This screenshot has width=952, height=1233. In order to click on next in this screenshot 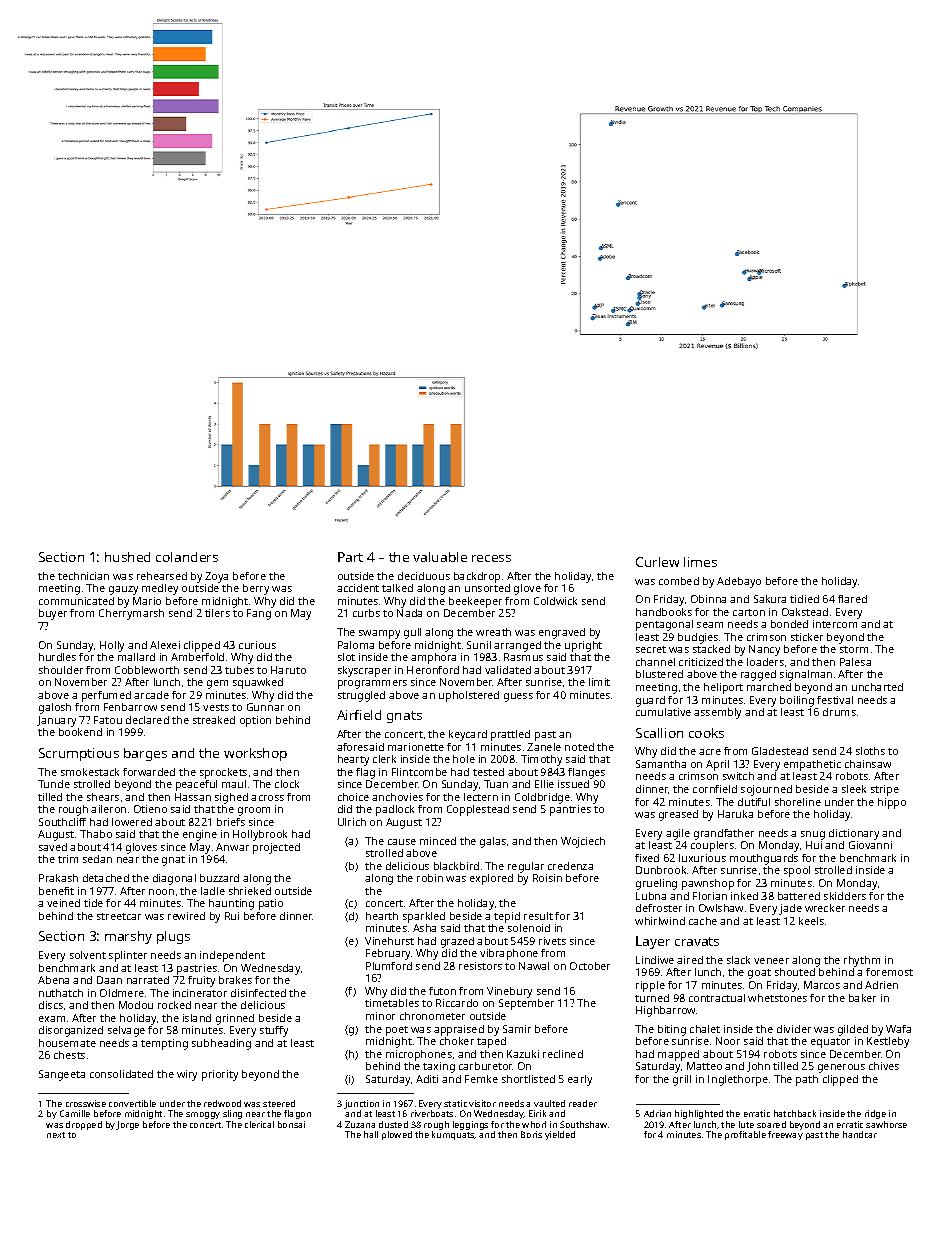, I will do `click(56, 1135)`.
